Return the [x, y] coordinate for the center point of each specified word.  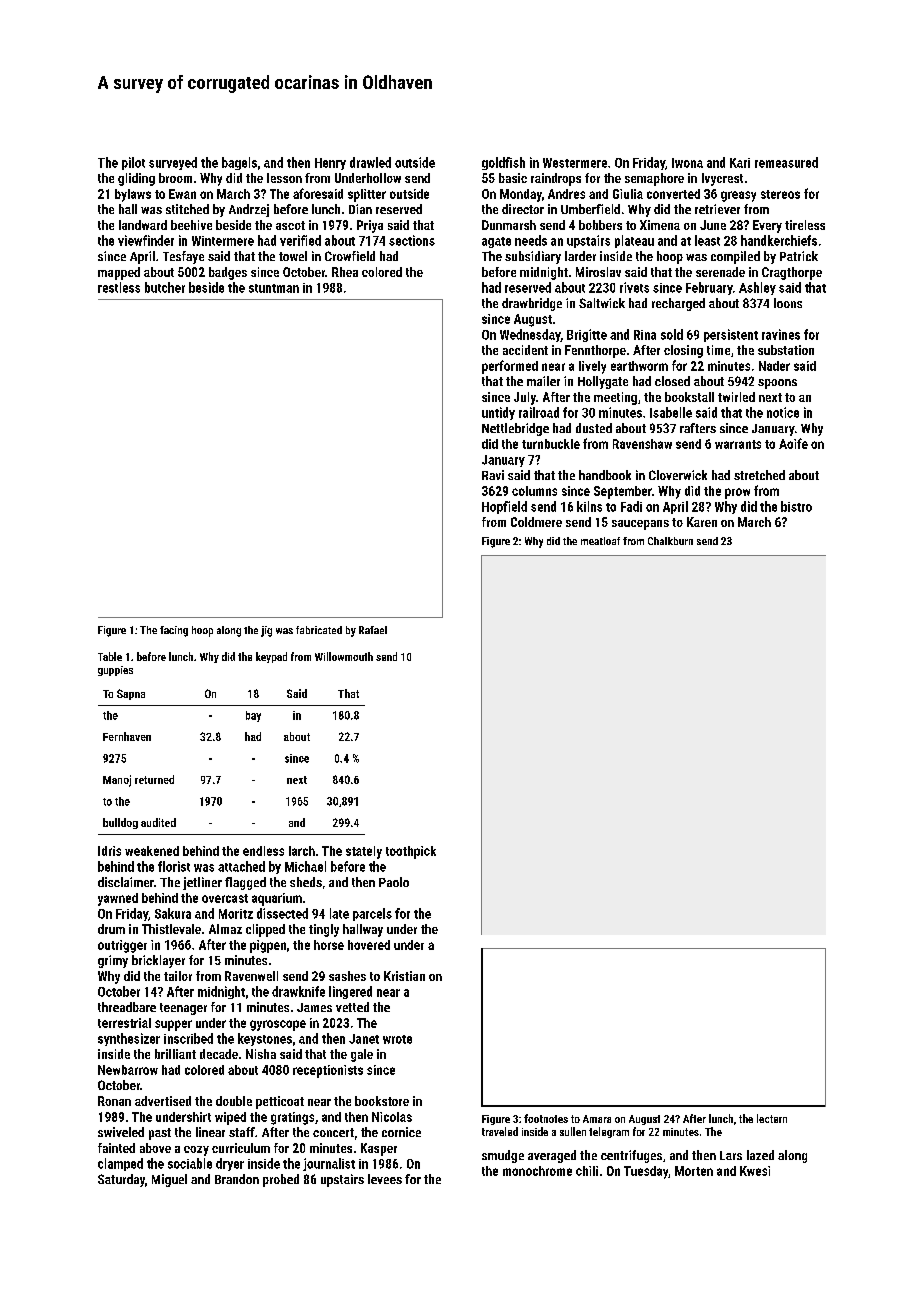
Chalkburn [670, 541]
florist [174, 866]
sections [412, 240]
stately [364, 852]
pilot [133, 163]
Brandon [237, 1179]
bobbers [600, 225]
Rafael [373, 630]
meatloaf [600, 541]
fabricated [319, 630]
